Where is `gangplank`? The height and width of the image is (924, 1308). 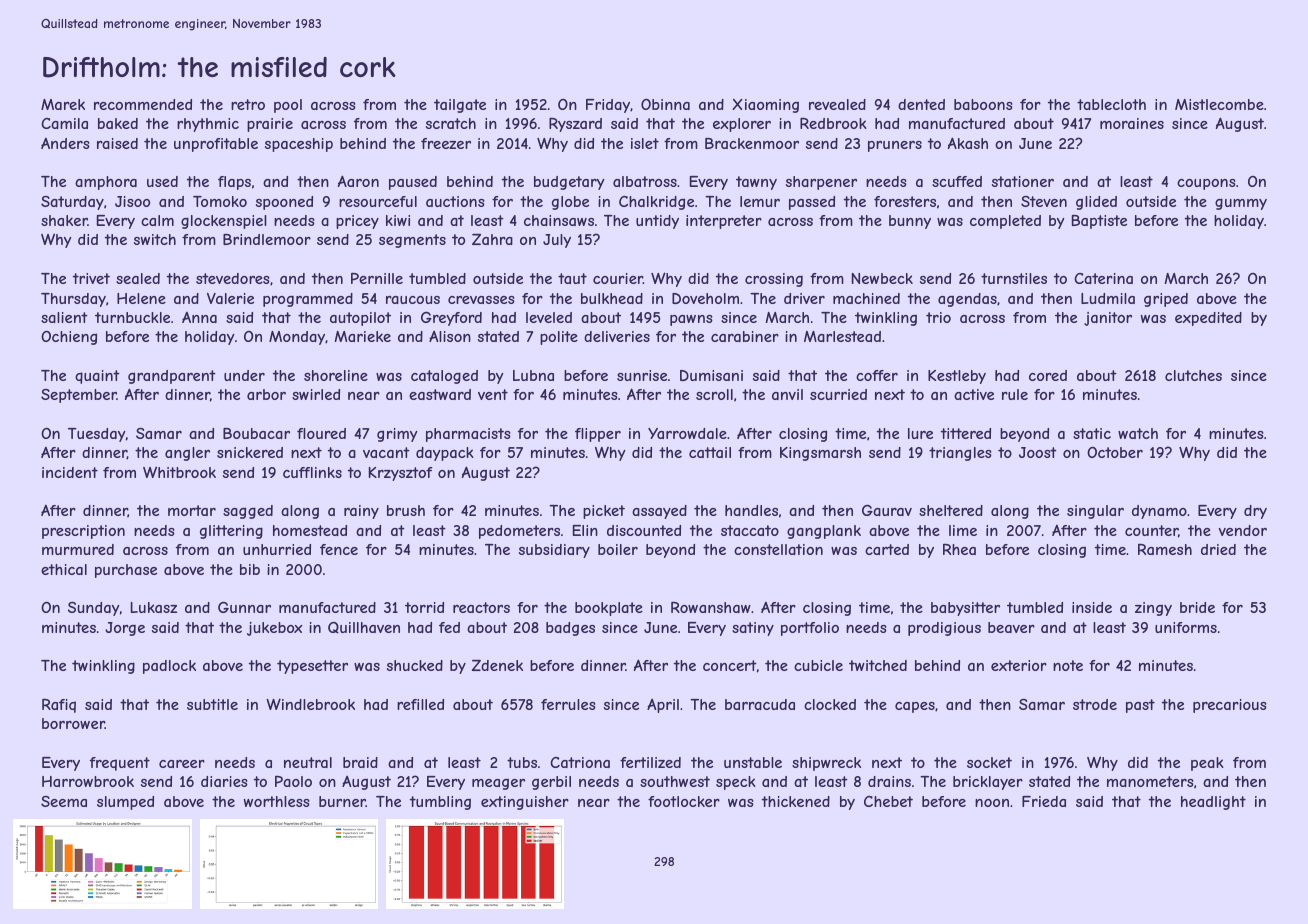 gangplank is located at coordinates (824, 532).
